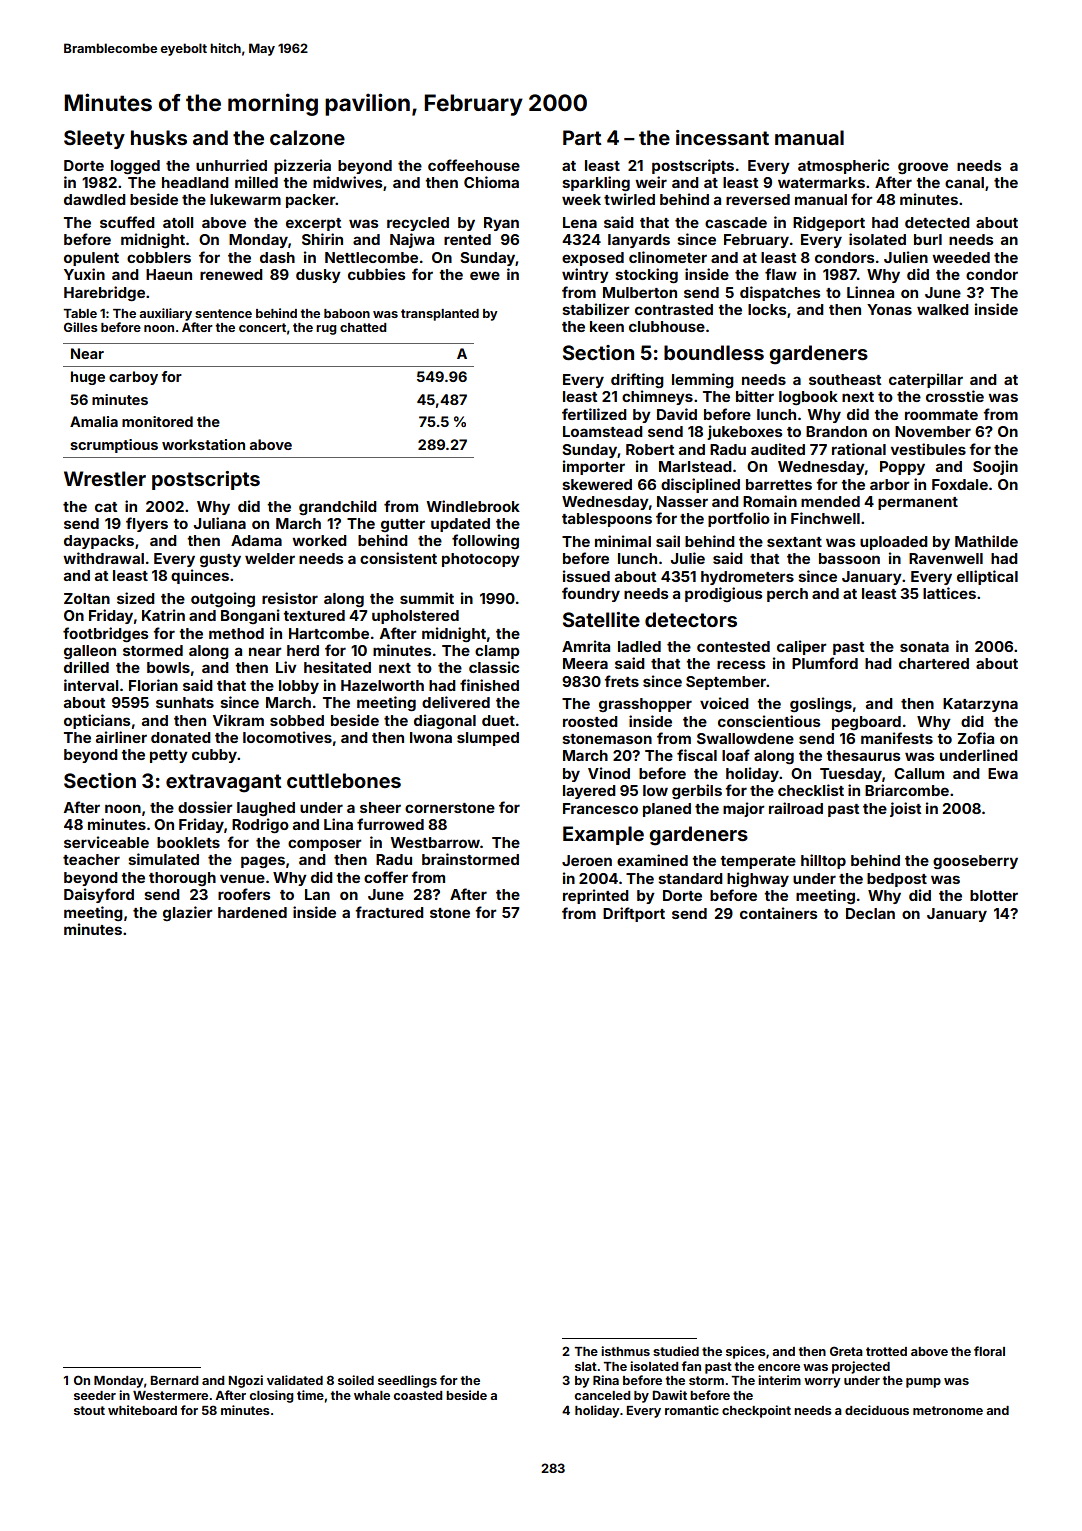 Image resolution: width=1082 pixels, height=1531 pixels. What do you see at coordinates (886, 1351) in the screenshot?
I see `trotted` at bounding box center [886, 1351].
